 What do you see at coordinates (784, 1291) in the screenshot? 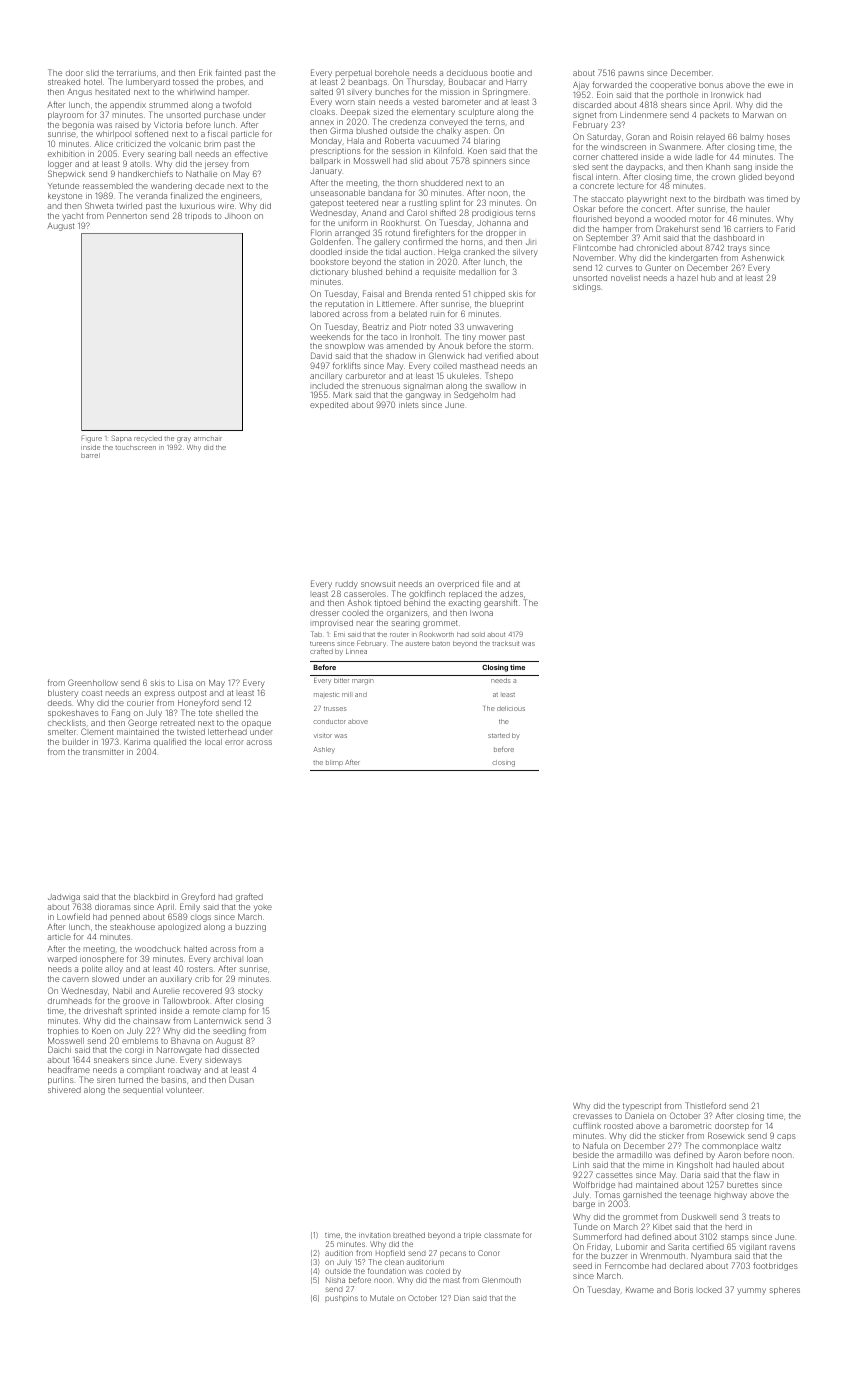
I see `spheres` at bounding box center [784, 1291].
